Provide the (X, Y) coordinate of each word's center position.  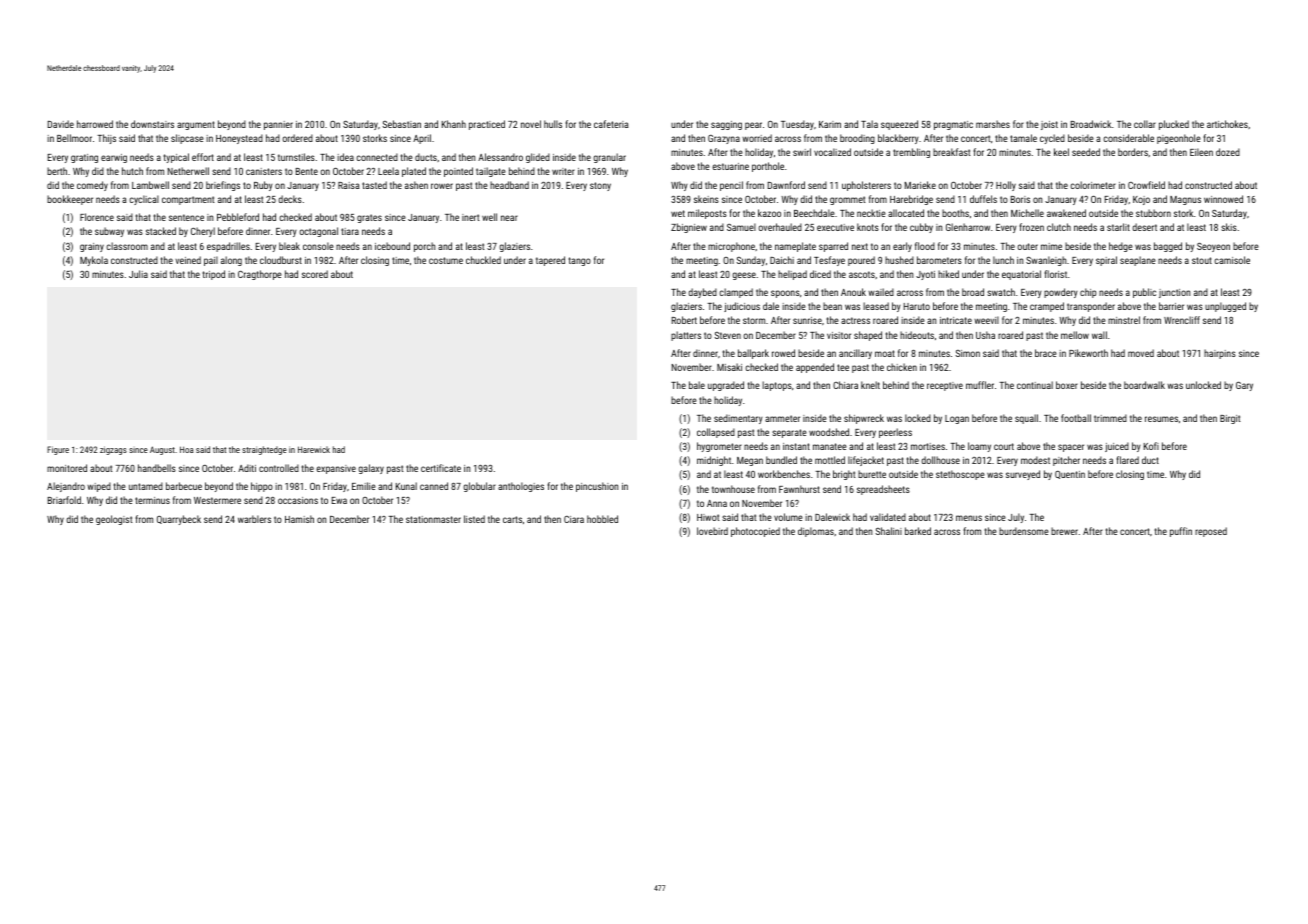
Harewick (314, 449)
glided (538, 158)
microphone (731, 247)
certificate (441, 468)
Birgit (1230, 419)
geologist (114, 520)
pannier (278, 125)
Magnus (1185, 200)
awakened (1066, 213)
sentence (186, 217)
